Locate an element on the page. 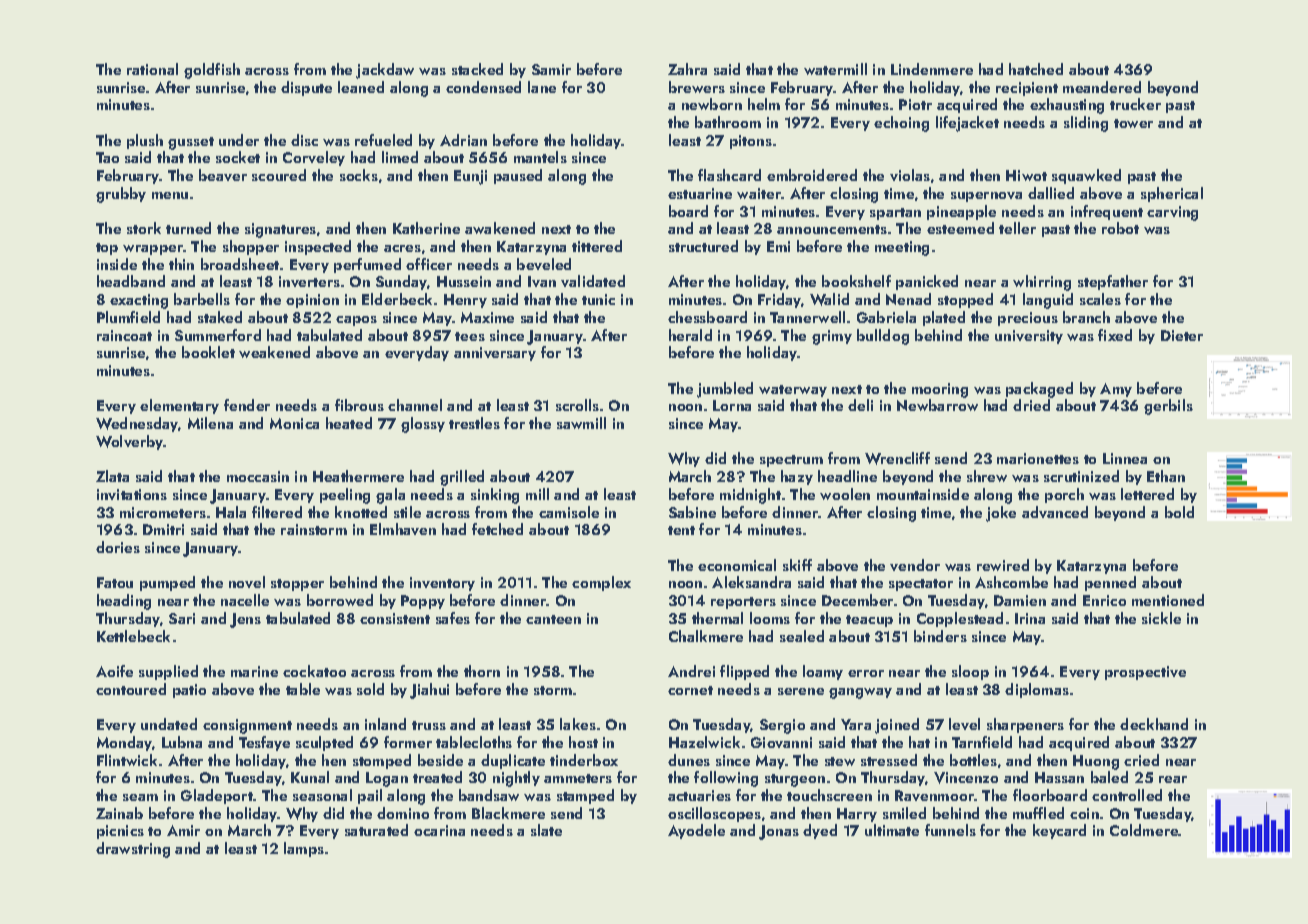 The height and width of the page is (924, 1308). tower is located at coordinates (1133, 123).
